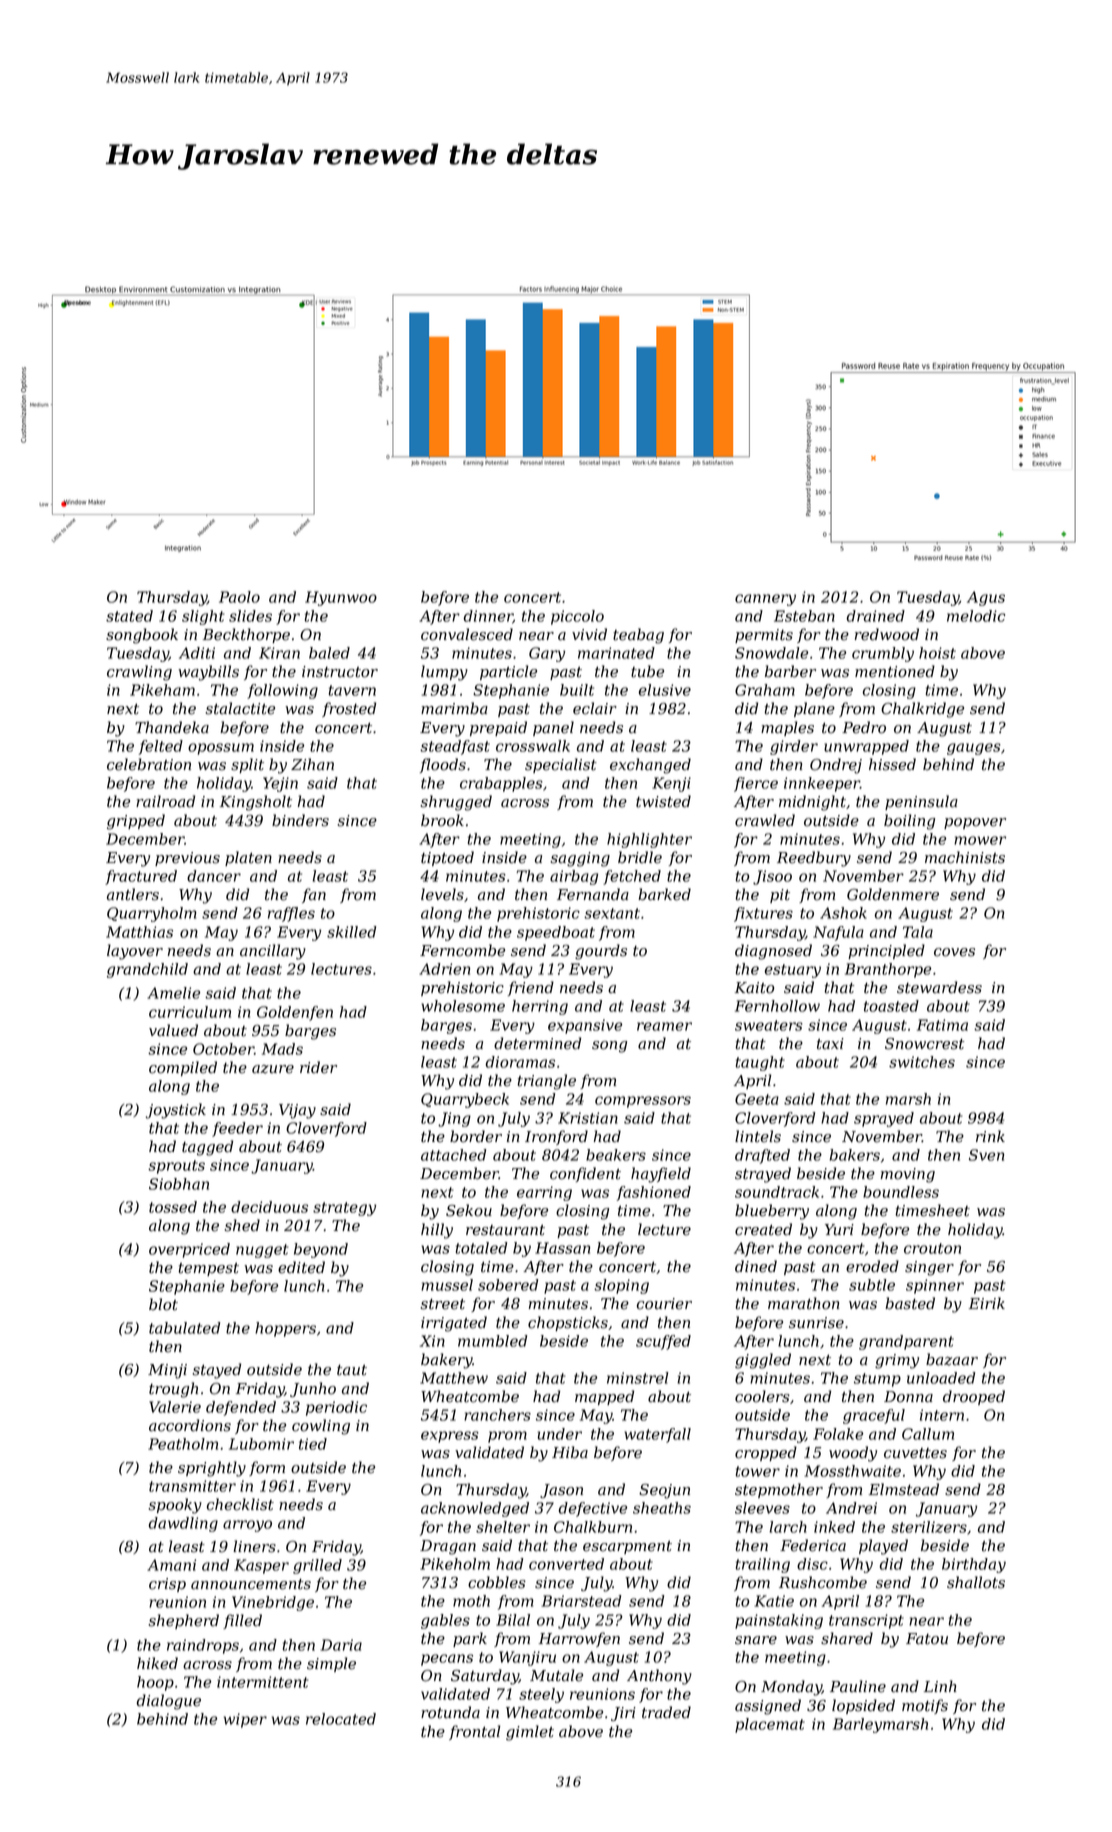 The image size is (1112, 1832). What do you see at coordinates (167, 1371) in the screenshot?
I see `Minji` at bounding box center [167, 1371].
